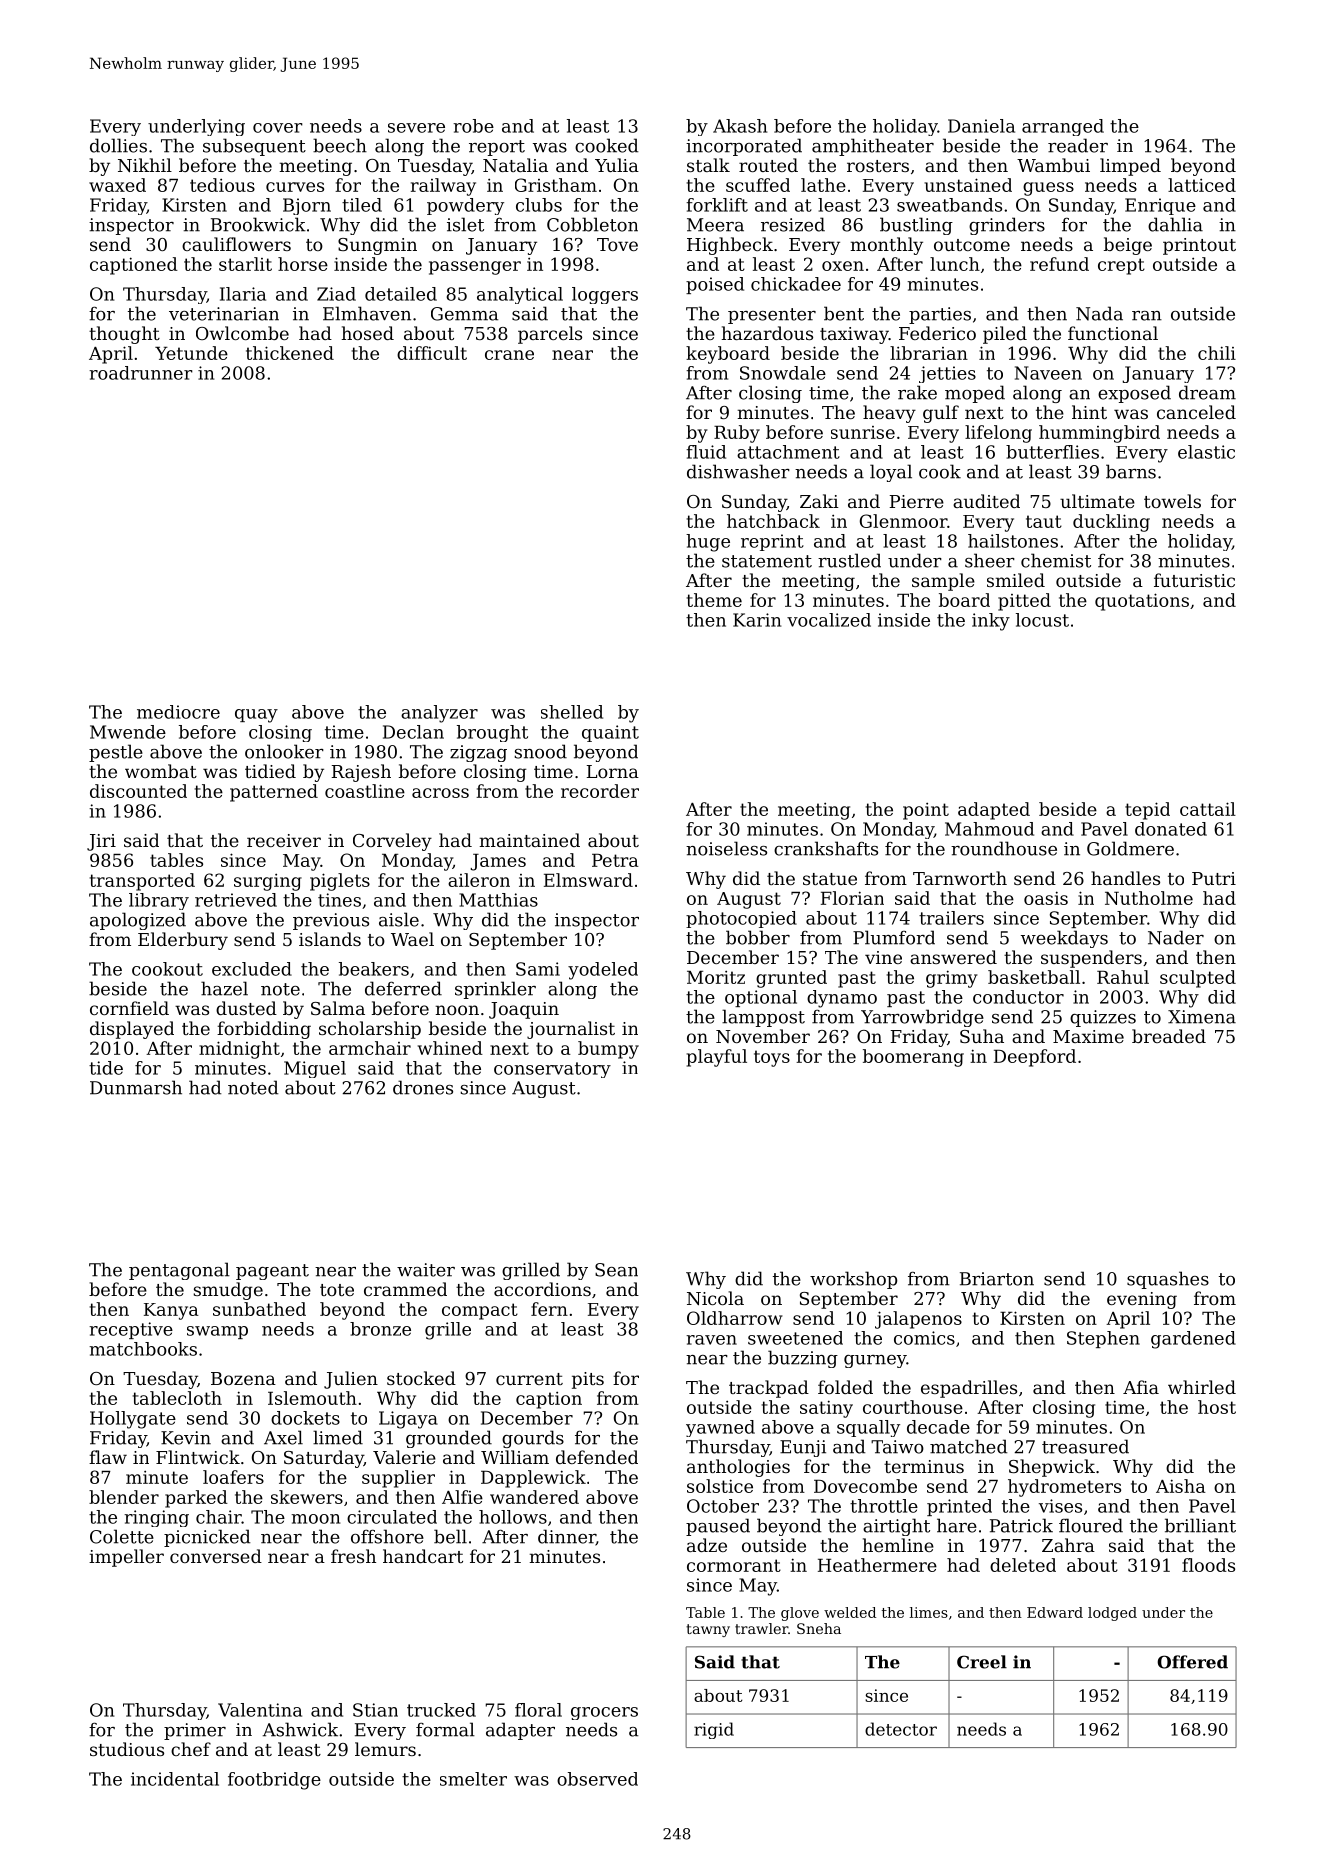 The image size is (1325, 1874). Describe the element at coordinates (1202, 185) in the page. I see `latticed` at that location.
